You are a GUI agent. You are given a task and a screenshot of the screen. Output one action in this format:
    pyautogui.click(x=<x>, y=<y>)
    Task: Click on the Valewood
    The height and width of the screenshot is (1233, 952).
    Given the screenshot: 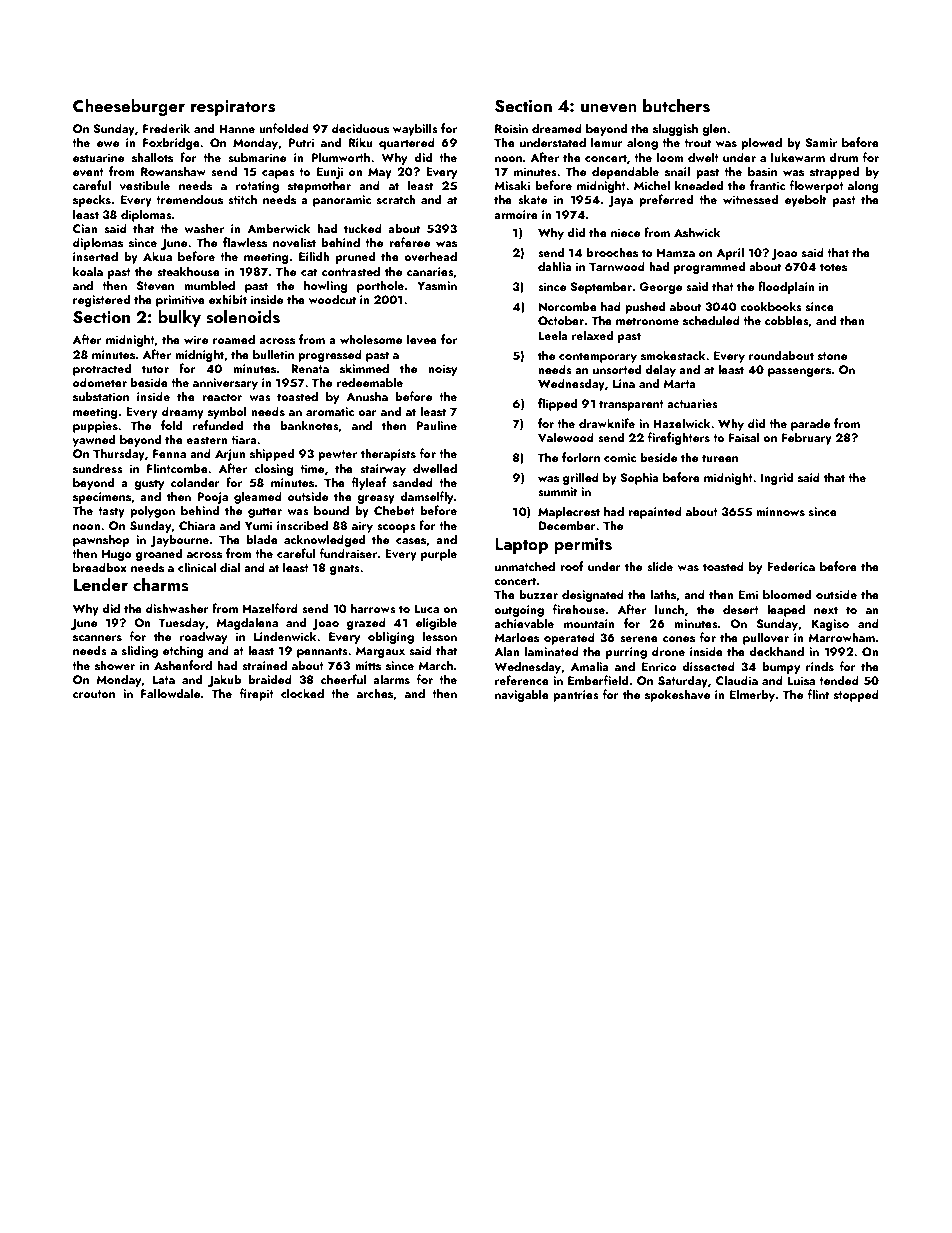 What is the action you would take?
    pyautogui.click(x=566, y=437)
